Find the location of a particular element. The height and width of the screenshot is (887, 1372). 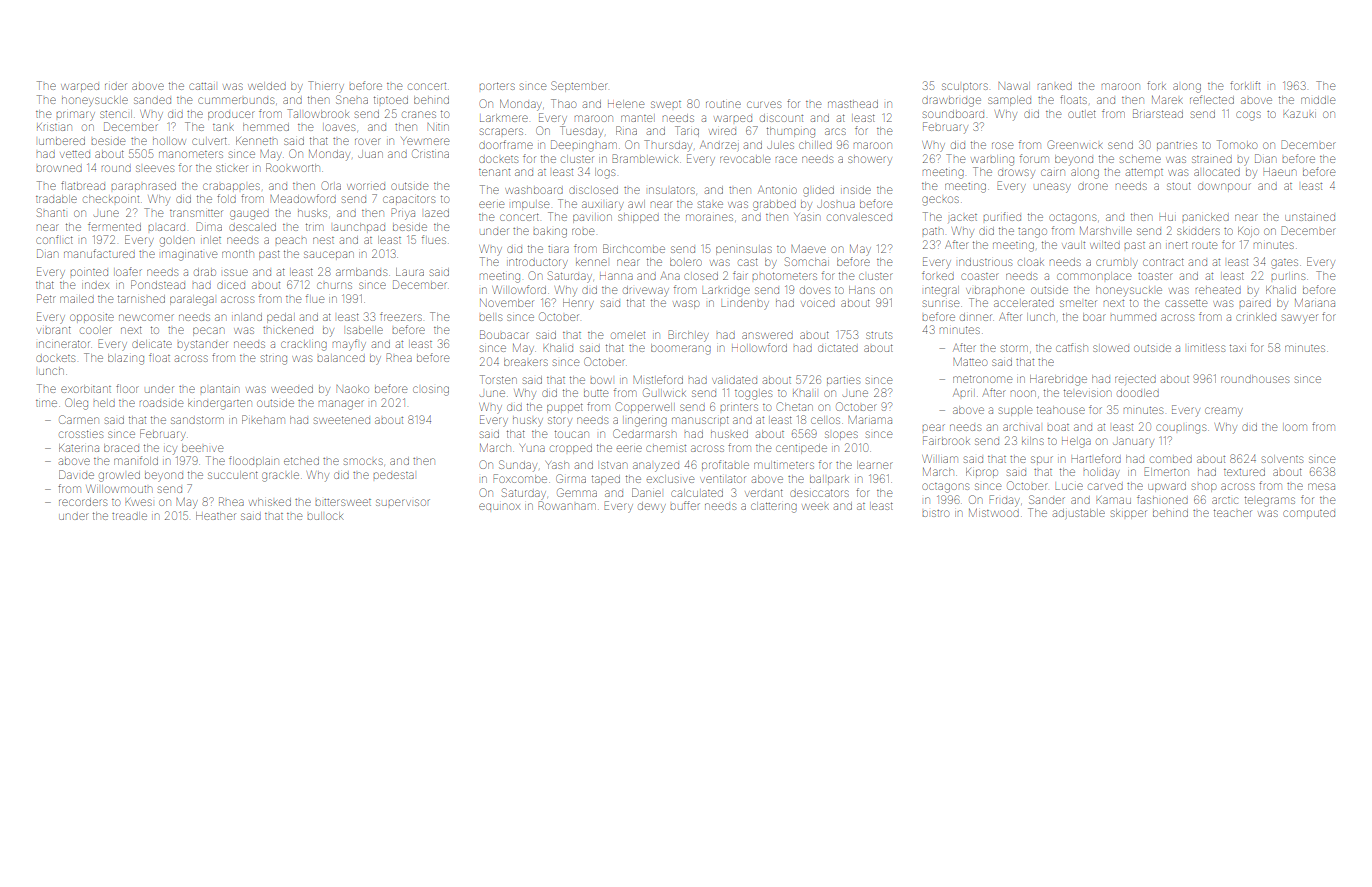

sanded is located at coordinates (152, 100).
